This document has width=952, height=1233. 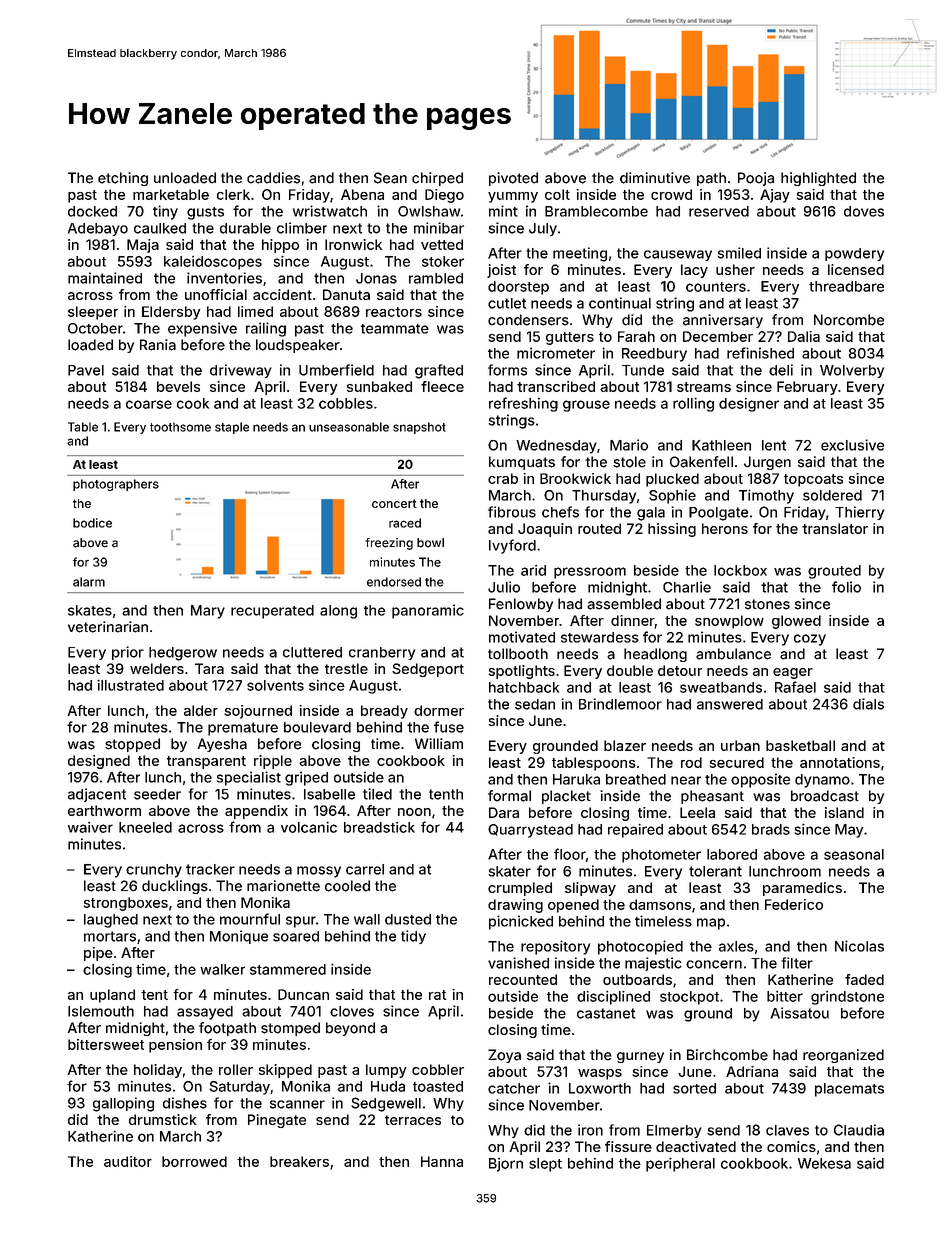 I want to click on slept, so click(x=545, y=1165).
